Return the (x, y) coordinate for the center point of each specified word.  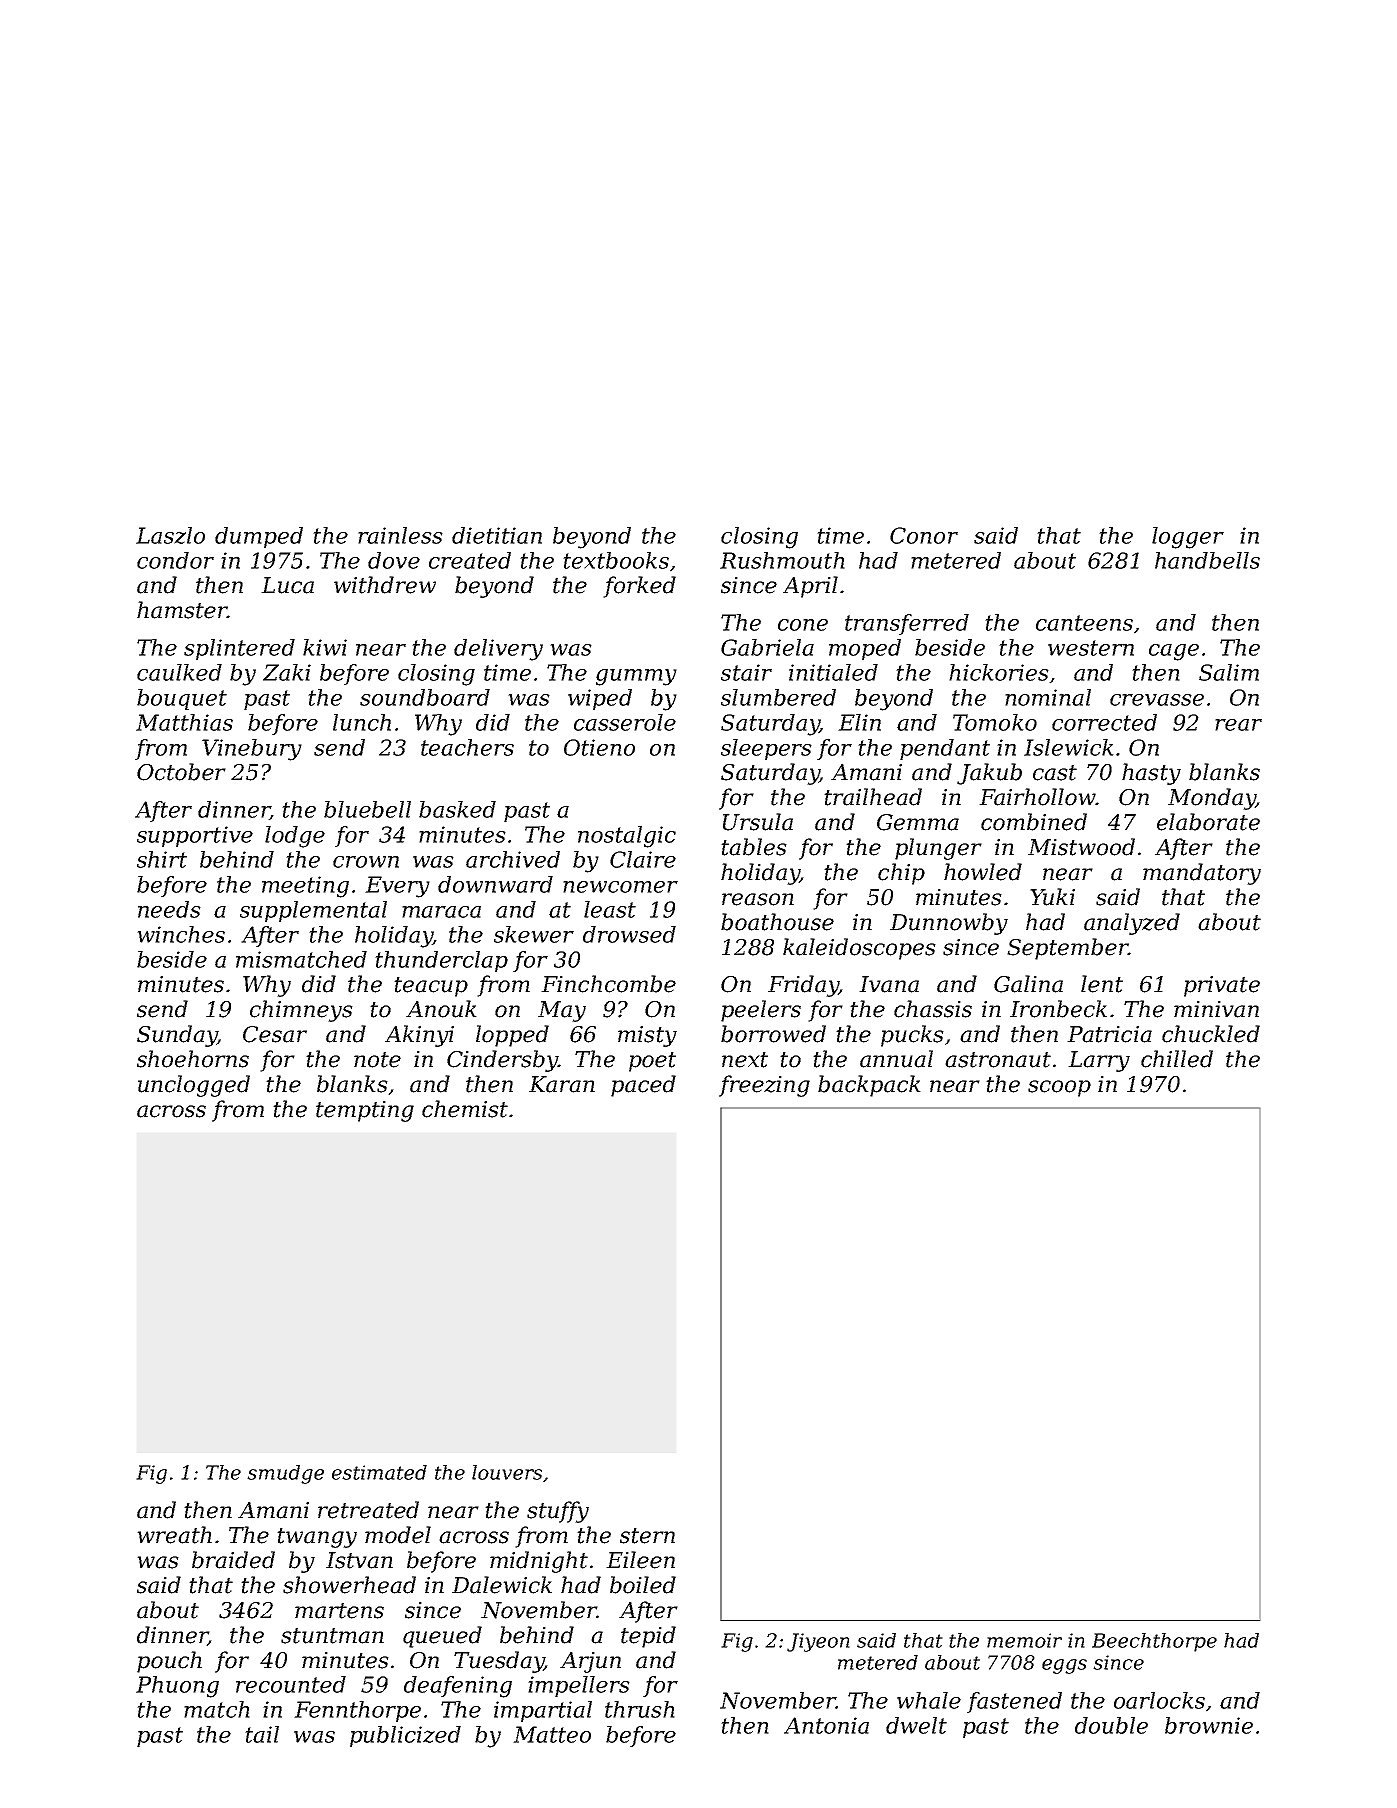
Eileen (640, 1560)
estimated (379, 1472)
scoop (1059, 1088)
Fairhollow (1037, 797)
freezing (764, 1086)
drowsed (629, 934)
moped (865, 649)
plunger (938, 849)
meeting (305, 887)
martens (339, 1611)
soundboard (425, 697)
